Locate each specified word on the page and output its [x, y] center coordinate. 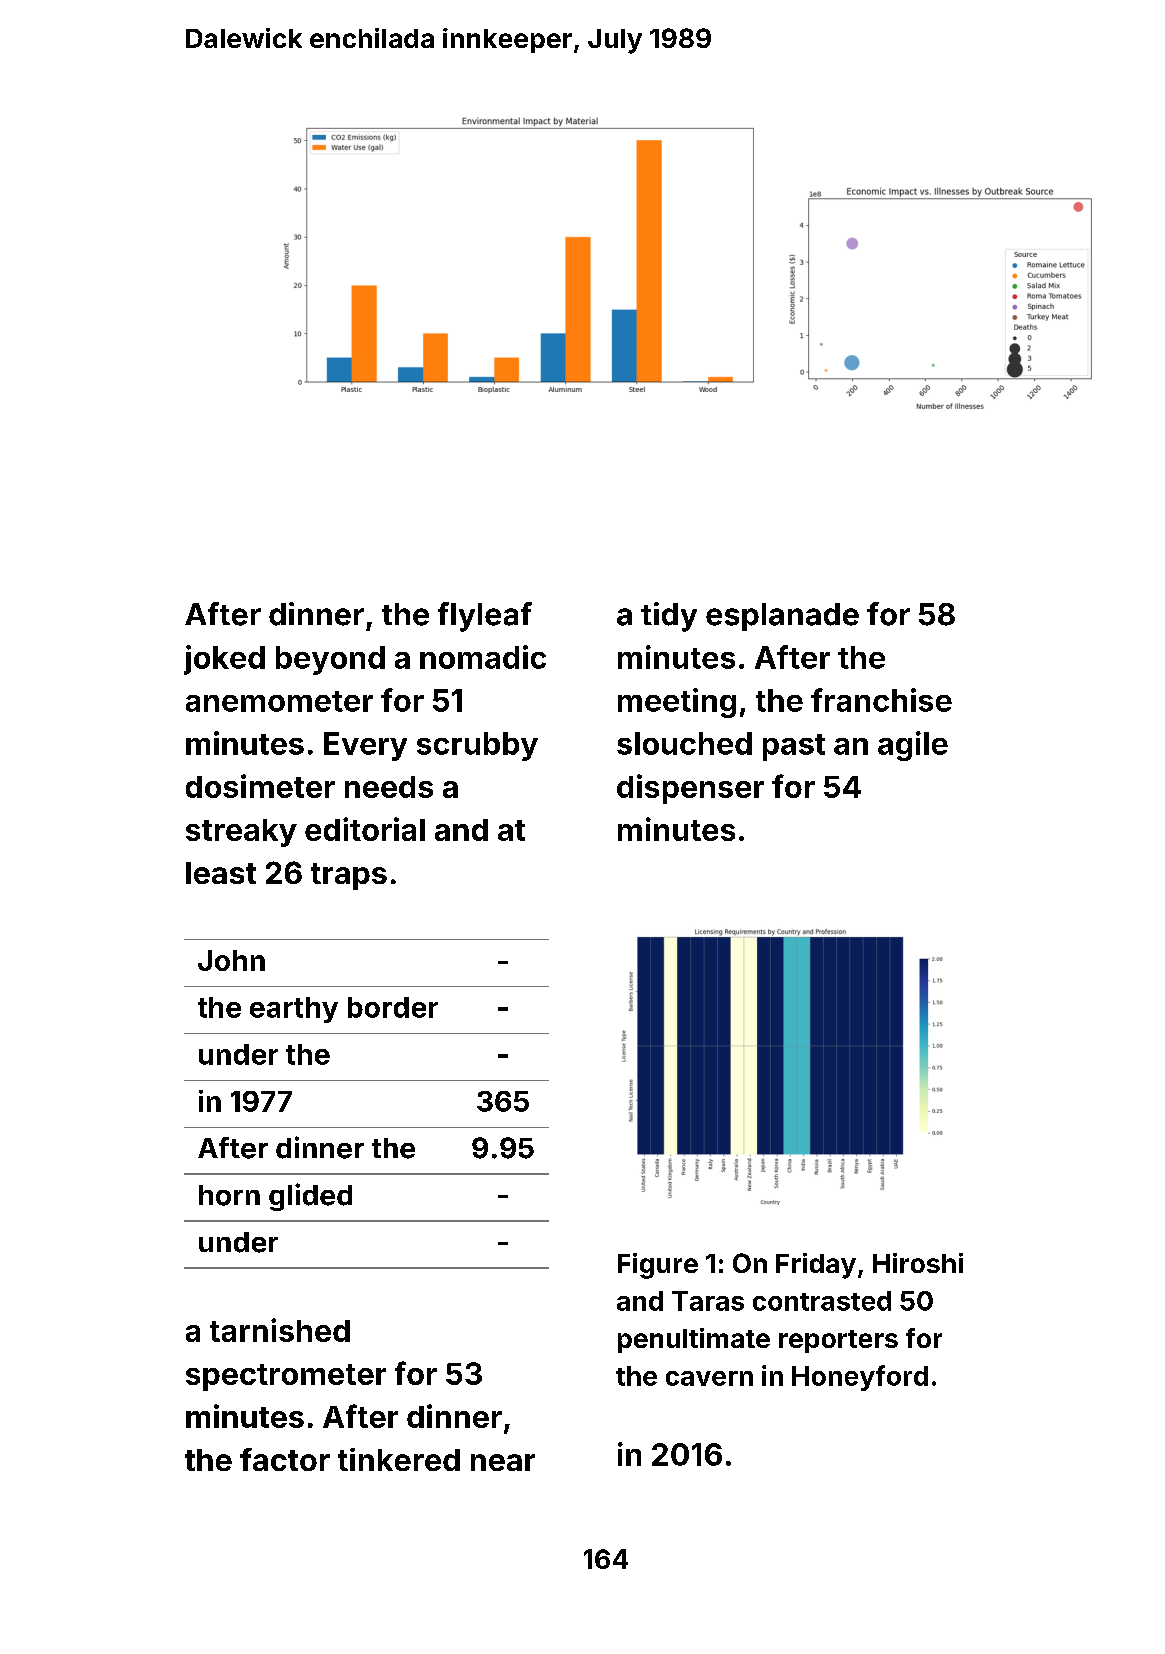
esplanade [782, 617]
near [503, 1462]
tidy [669, 617]
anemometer [279, 701]
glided [310, 1197]
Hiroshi [918, 1263]
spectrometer [286, 1377]
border [393, 1007]
